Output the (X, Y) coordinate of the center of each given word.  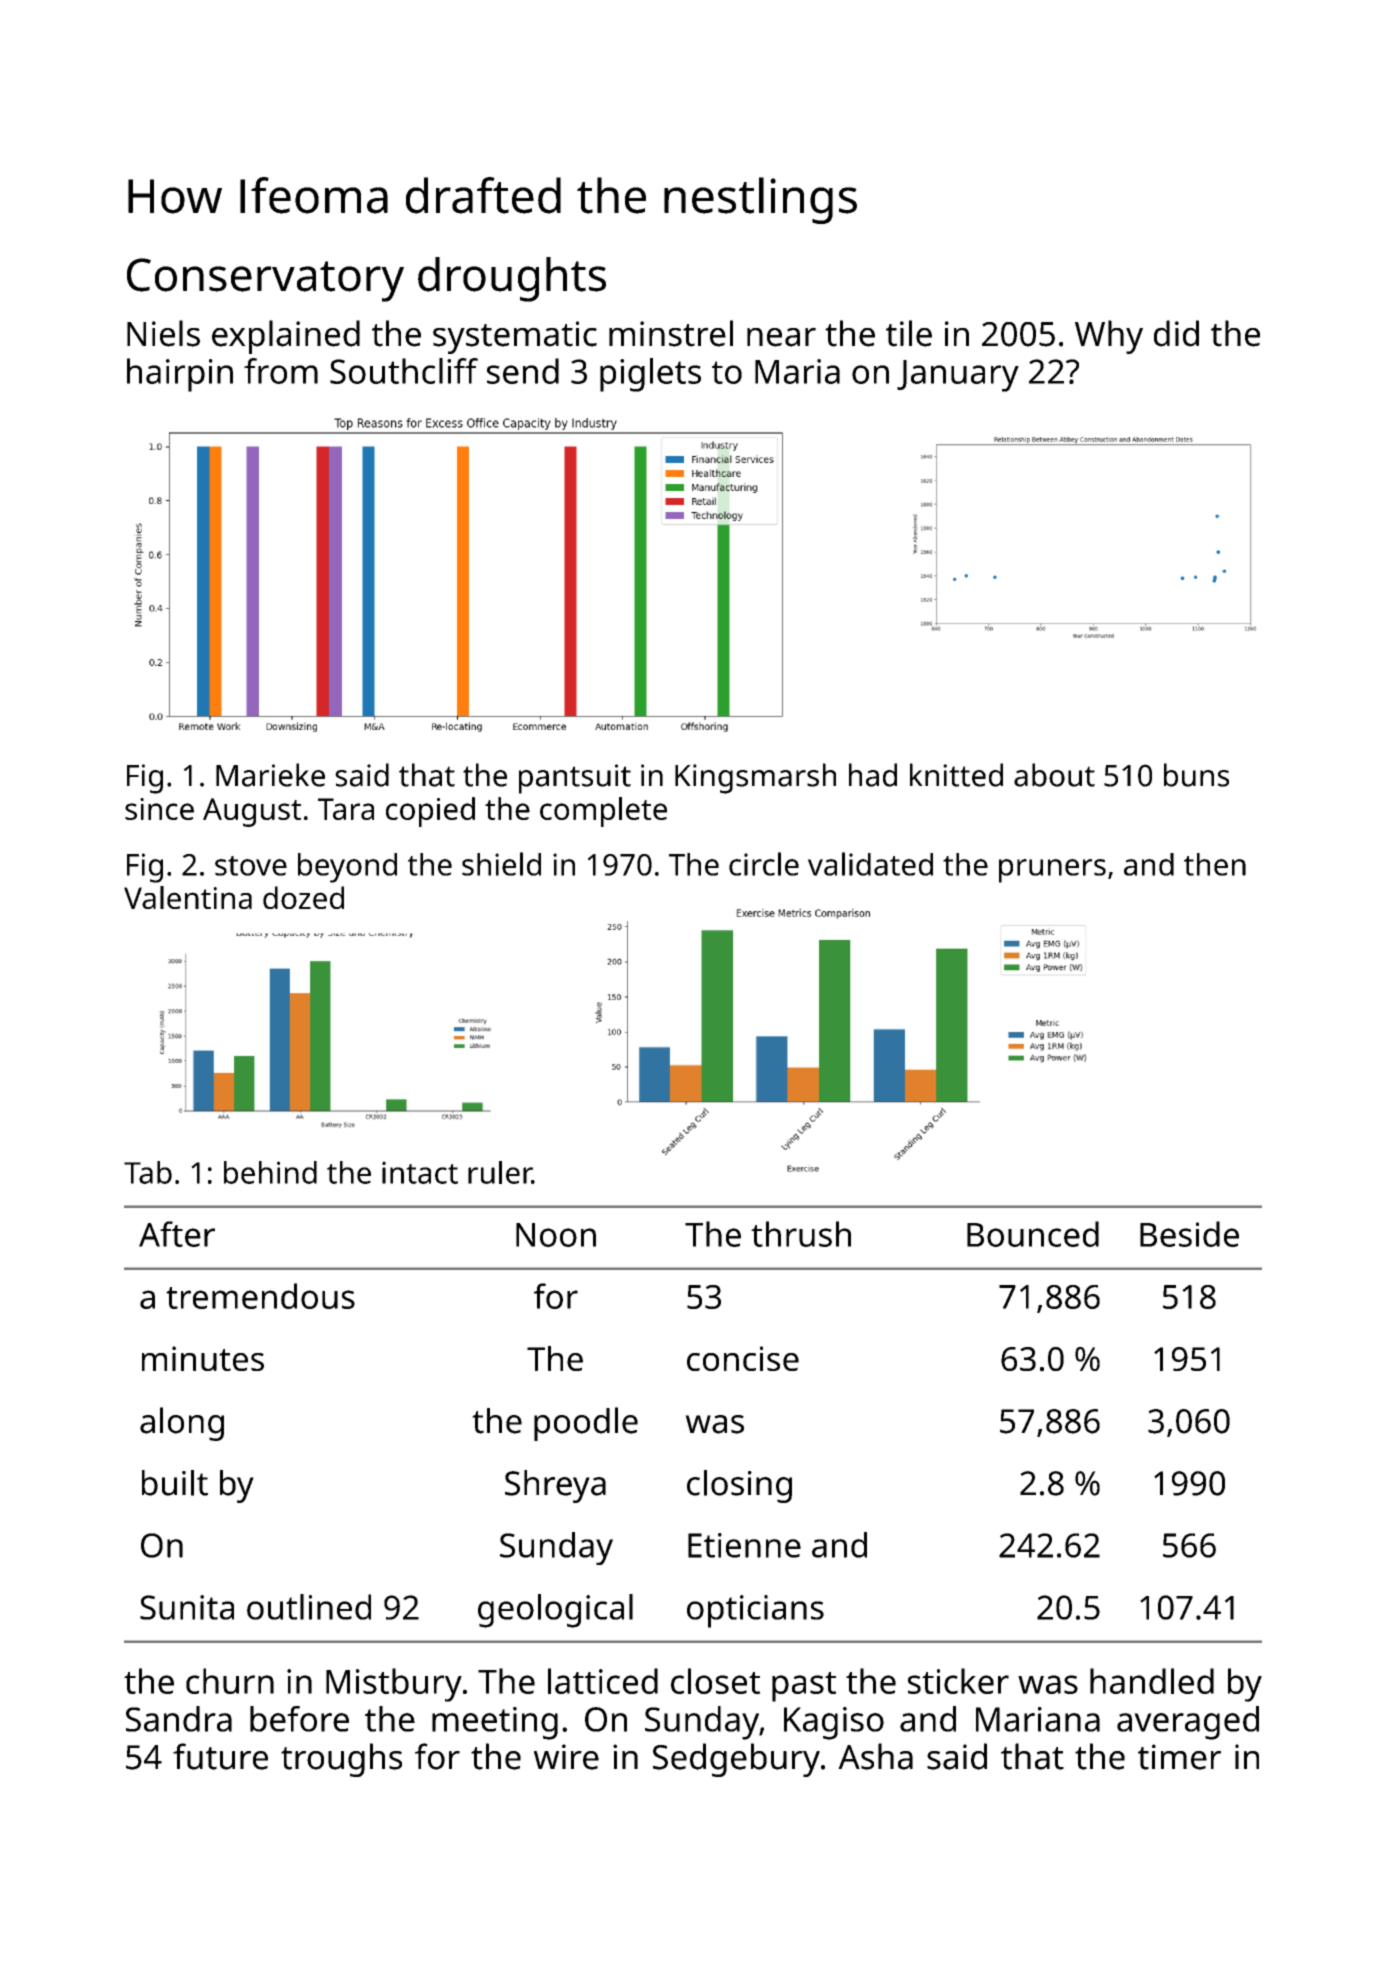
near (781, 337)
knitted (956, 775)
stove (251, 866)
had (873, 775)
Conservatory (265, 280)
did (1176, 333)
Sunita (187, 1607)
